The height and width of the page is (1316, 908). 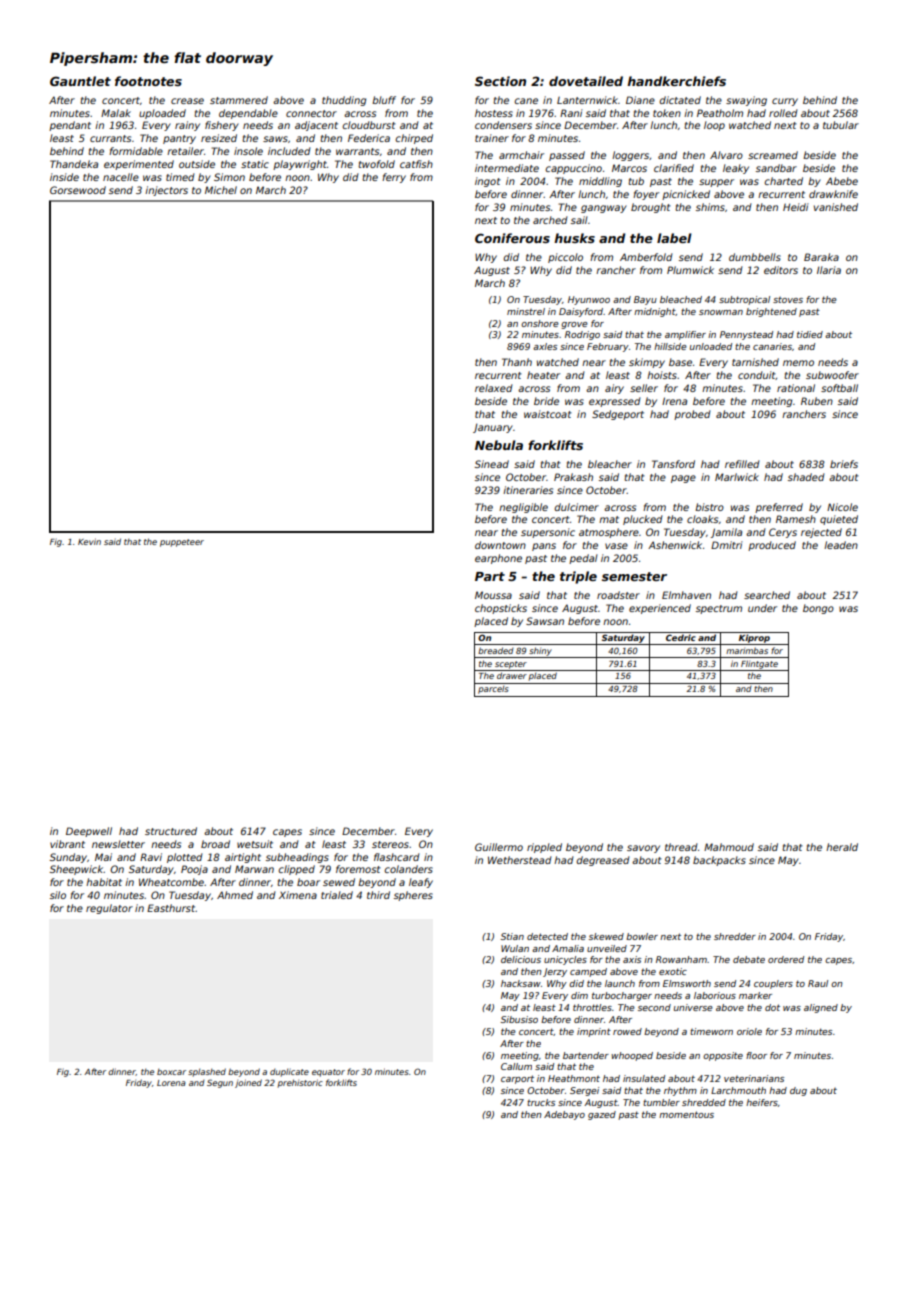 What do you see at coordinates (171, 831) in the page?
I see `structured` at bounding box center [171, 831].
